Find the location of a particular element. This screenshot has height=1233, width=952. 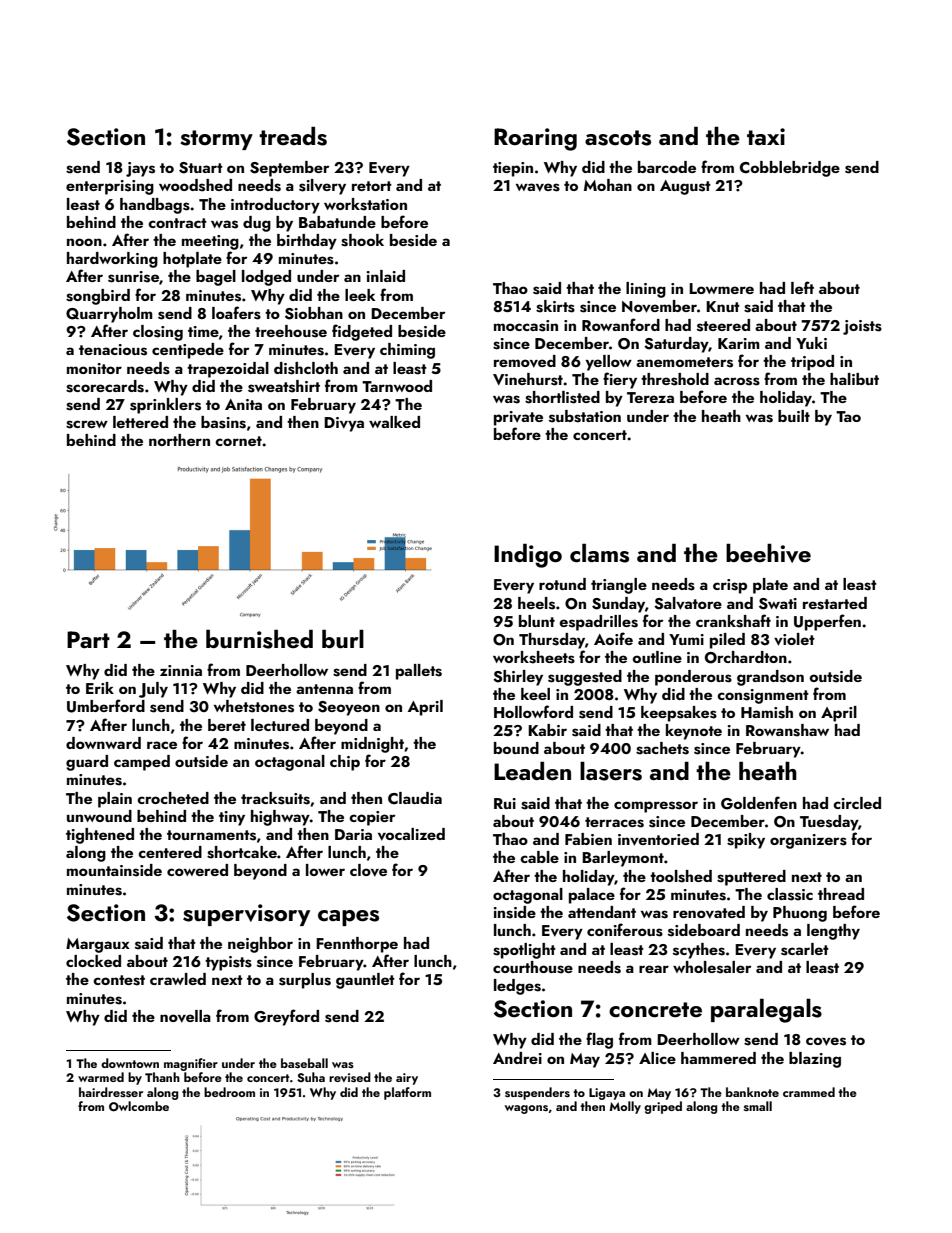

Vinehurst is located at coordinates (528, 379).
